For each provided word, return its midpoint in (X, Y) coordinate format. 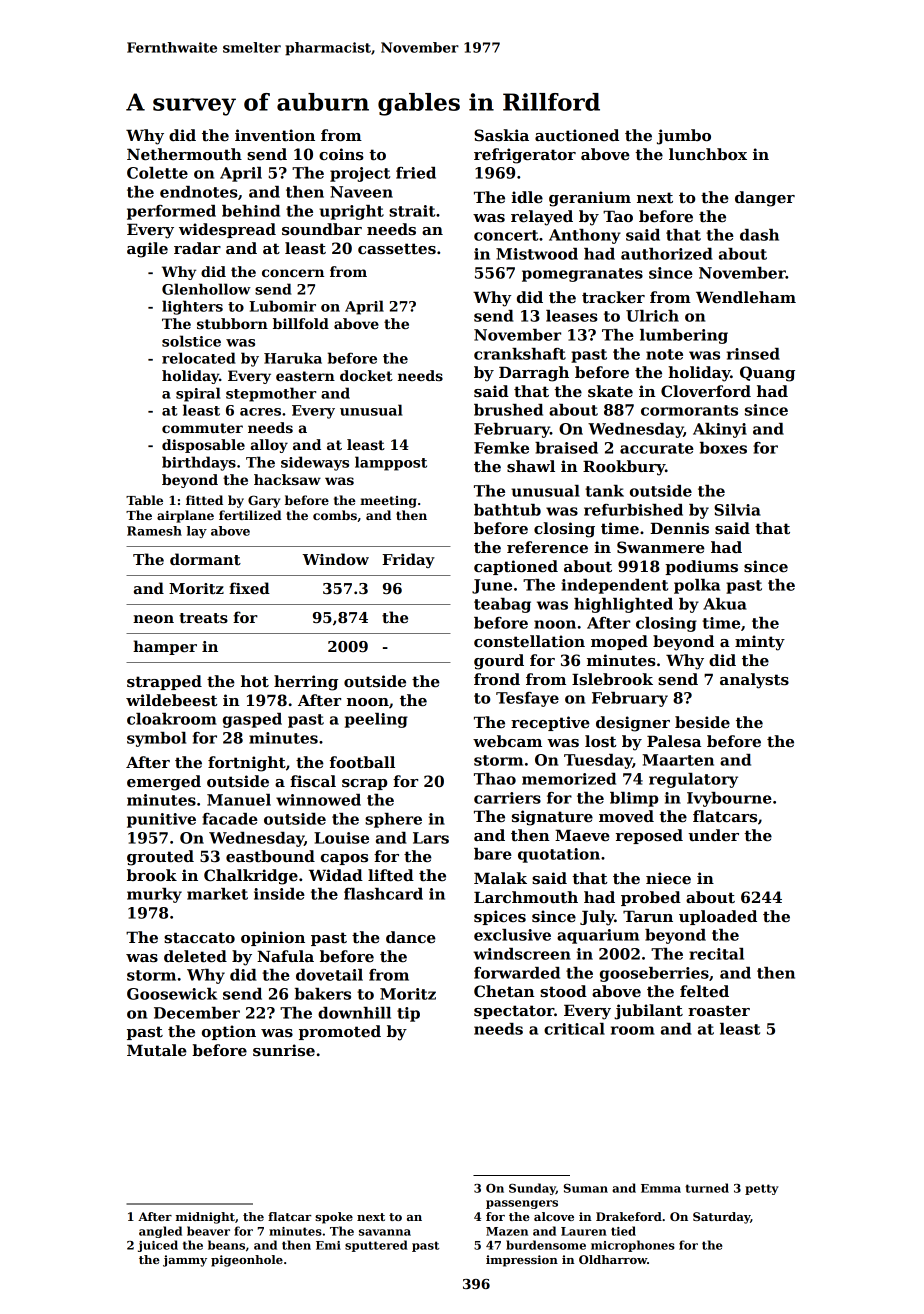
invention (275, 135)
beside (702, 722)
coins (341, 154)
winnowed (318, 800)
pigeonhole (247, 1261)
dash (759, 235)
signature (552, 818)
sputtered (376, 1246)
